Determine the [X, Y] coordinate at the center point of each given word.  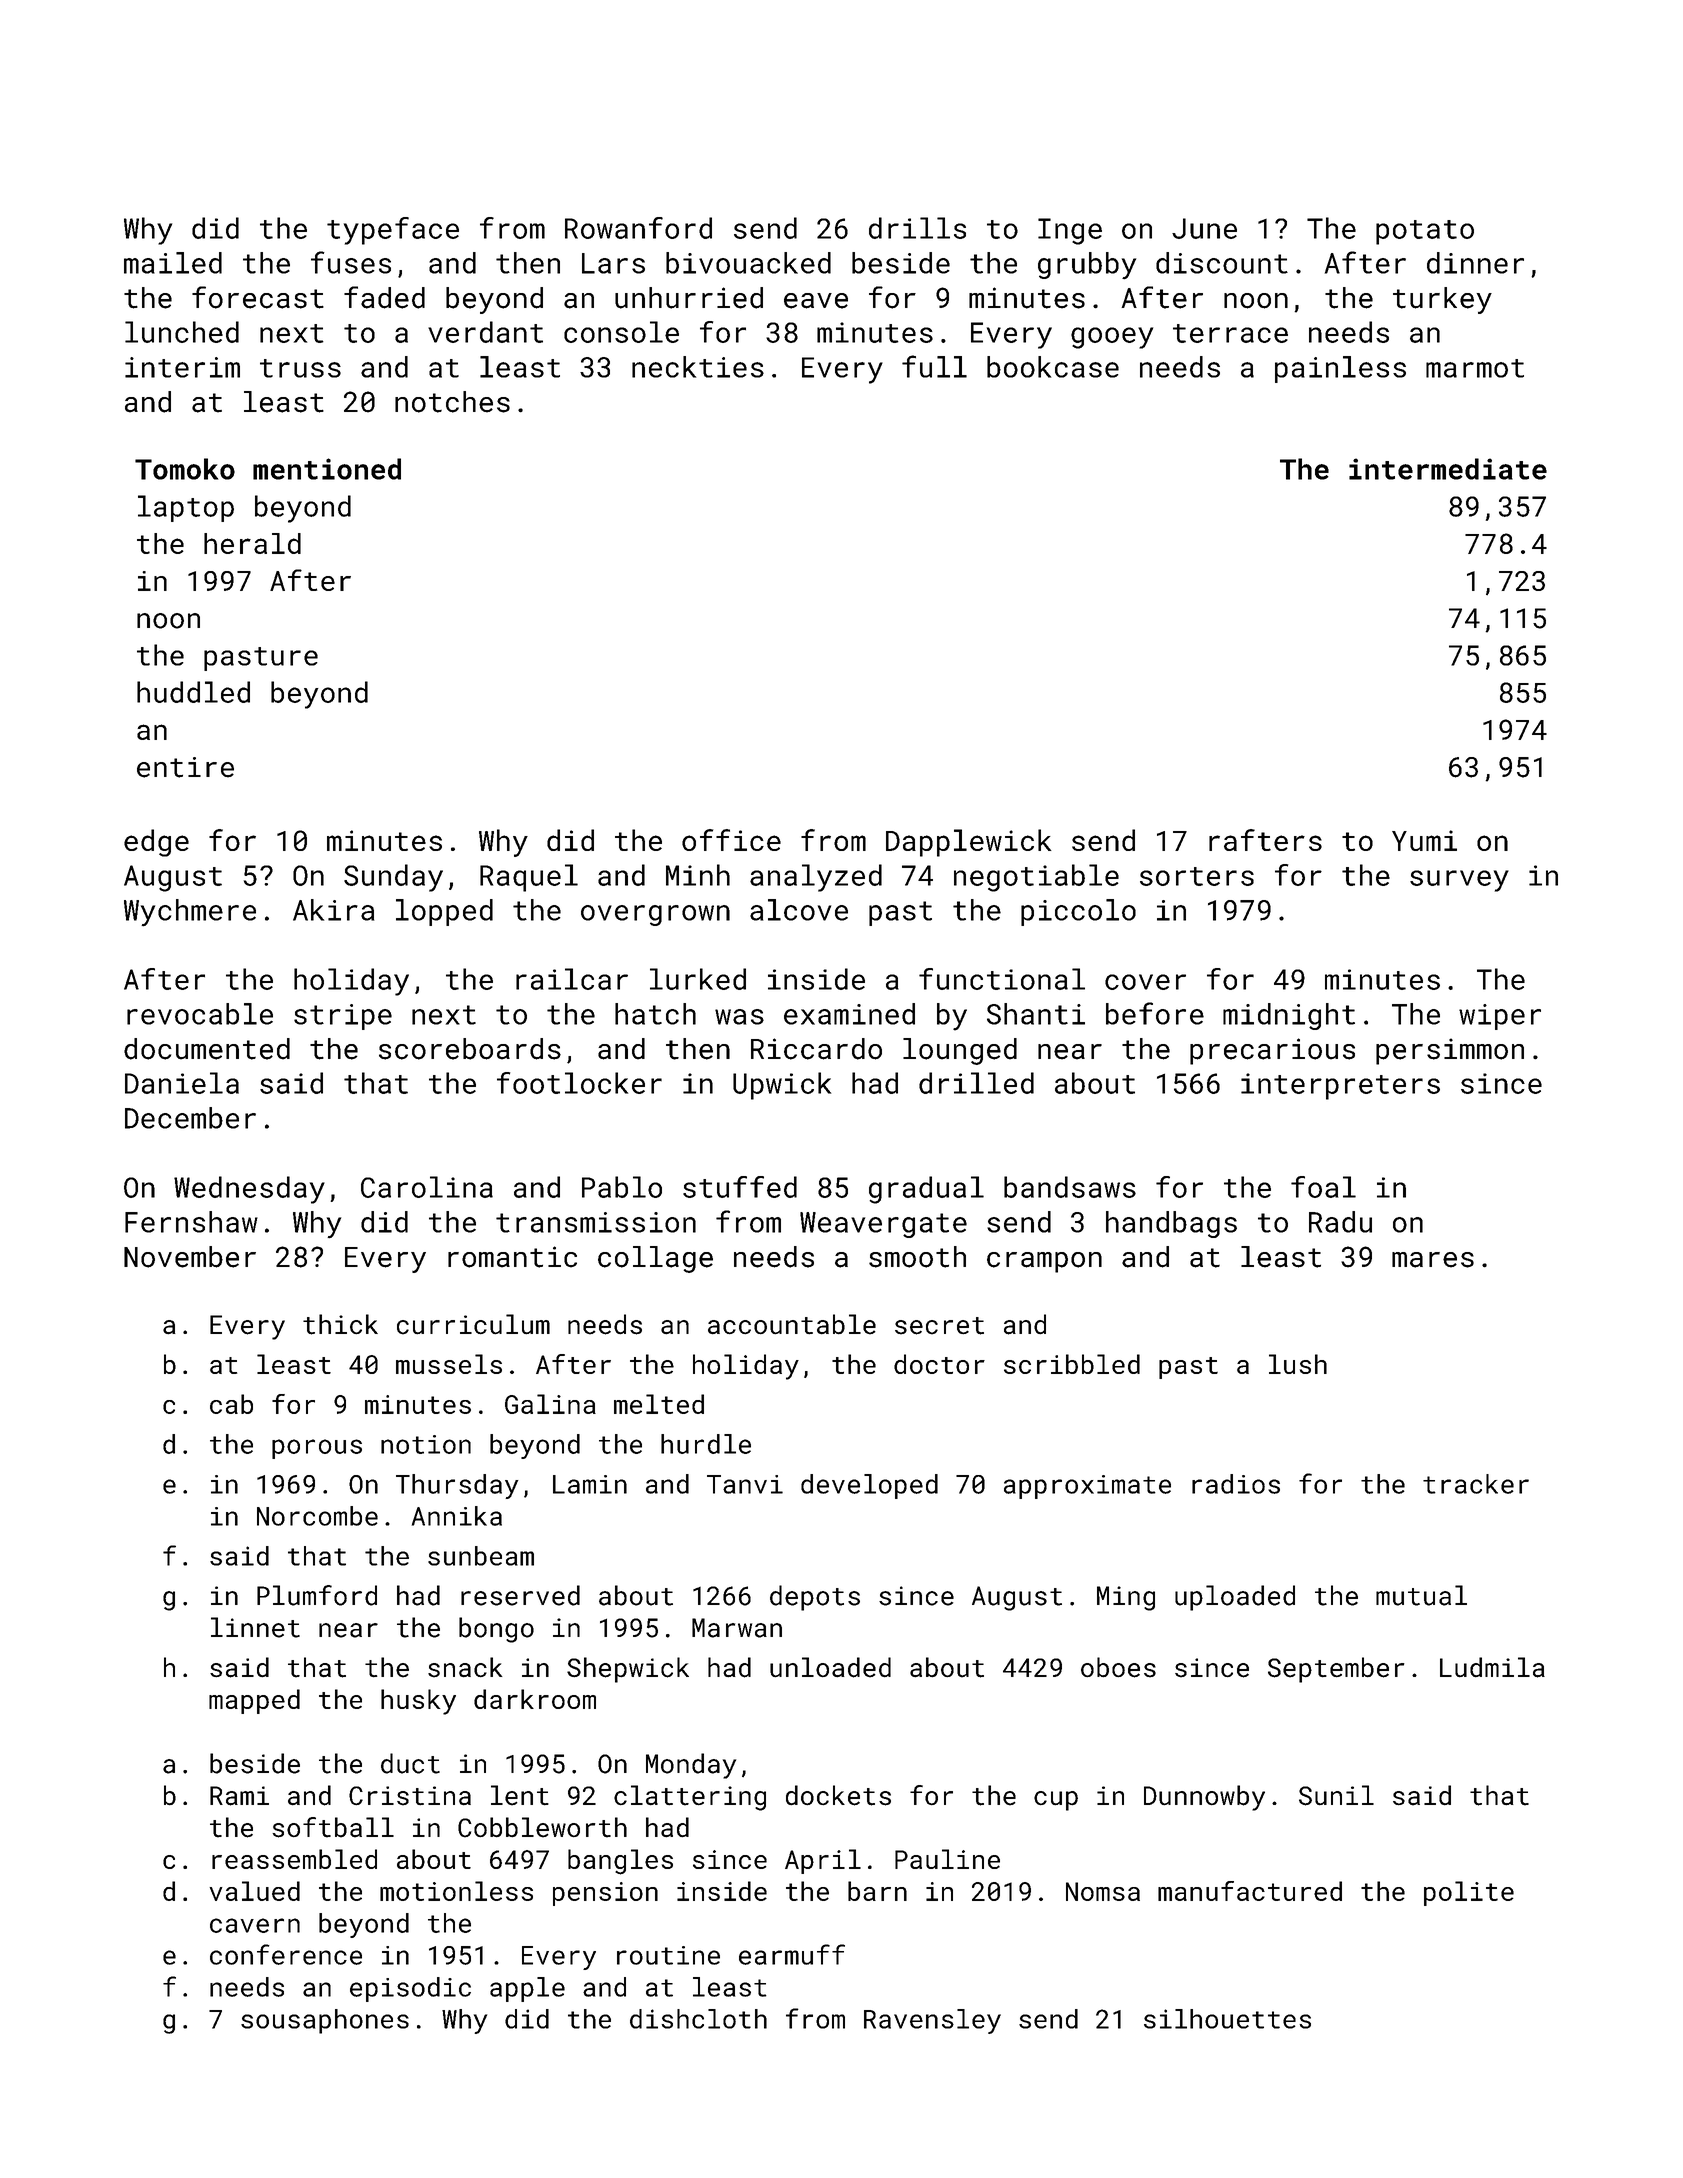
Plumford [317, 1595]
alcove [799, 910]
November [190, 1257]
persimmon [1450, 1051]
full [934, 366]
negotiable [1036, 878]
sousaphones [325, 2021]
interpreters [1340, 1086]
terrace [1230, 333]
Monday [691, 1766]
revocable [200, 1014]
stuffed [740, 1187]
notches [452, 402]
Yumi [1424, 840]
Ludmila [1492, 1667]
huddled [193, 692]
